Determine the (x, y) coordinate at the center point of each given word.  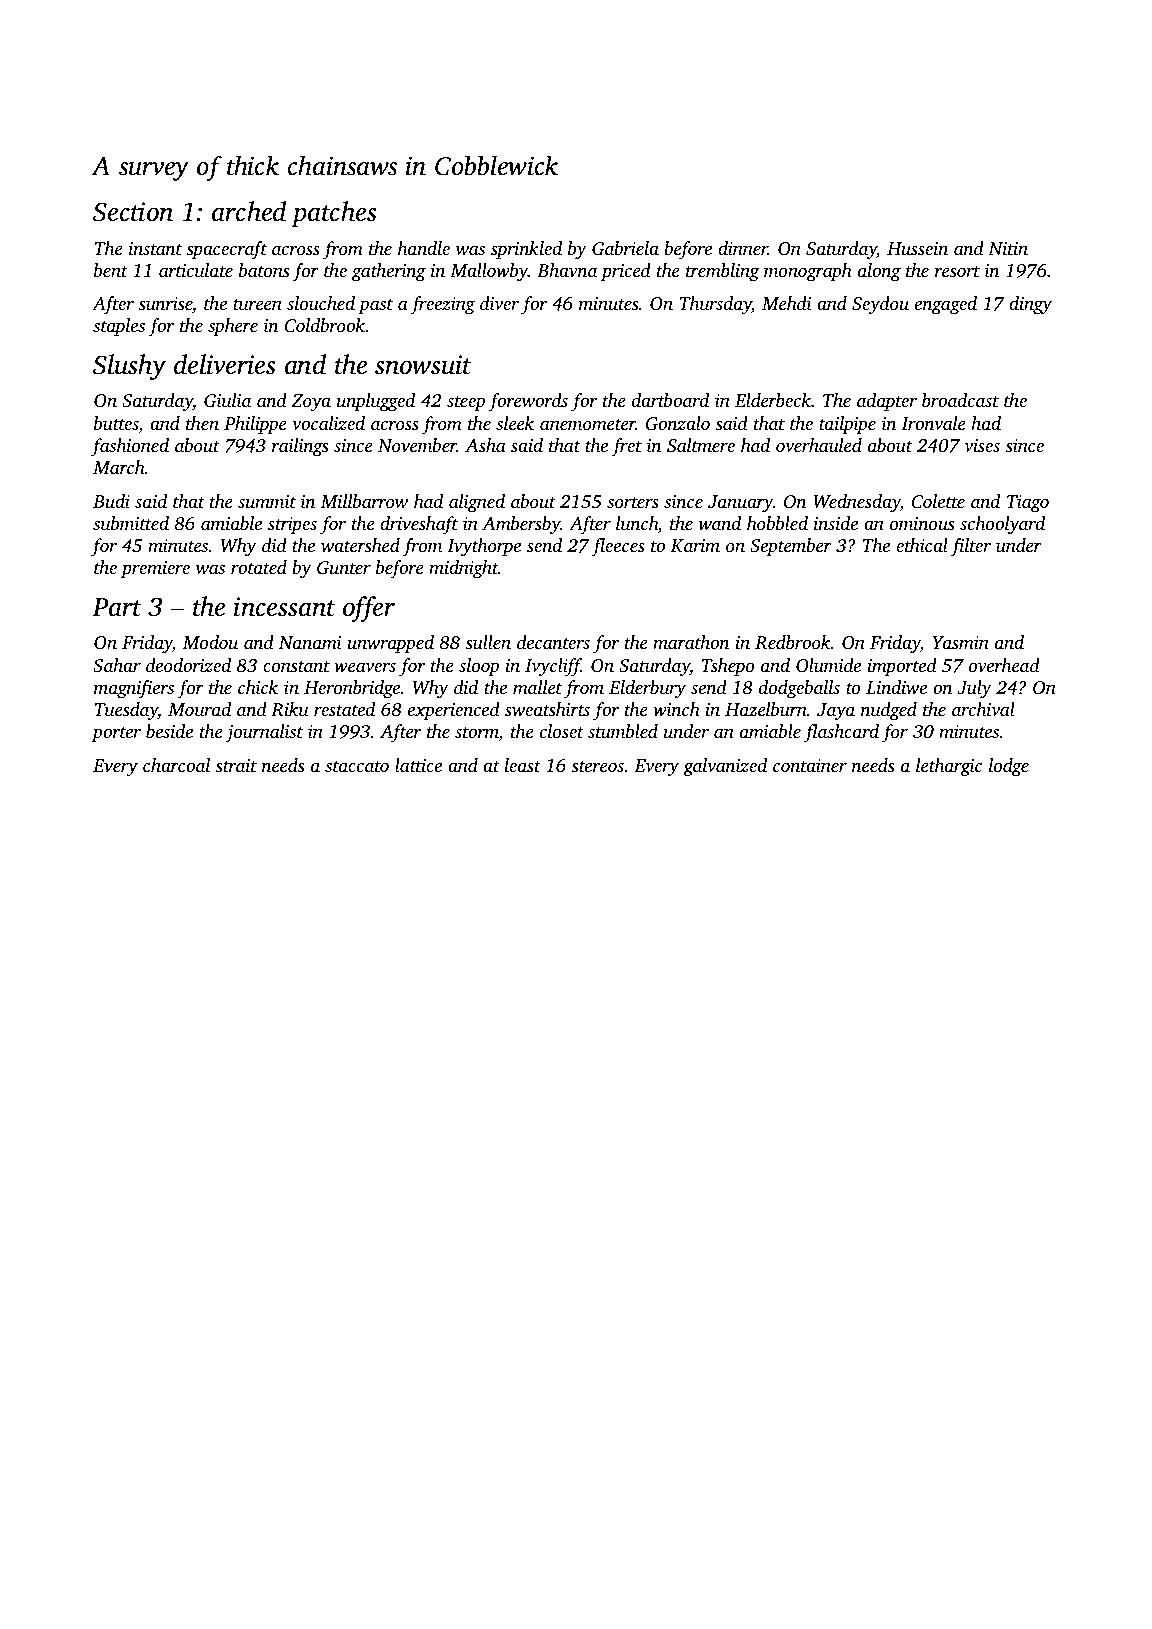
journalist (264, 733)
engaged (946, 305)
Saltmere (701, 445)
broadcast (960, 400)
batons (264, 270)
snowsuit (423, 365)
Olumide (828, 665)
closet (562, 731)
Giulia (227, 400)
